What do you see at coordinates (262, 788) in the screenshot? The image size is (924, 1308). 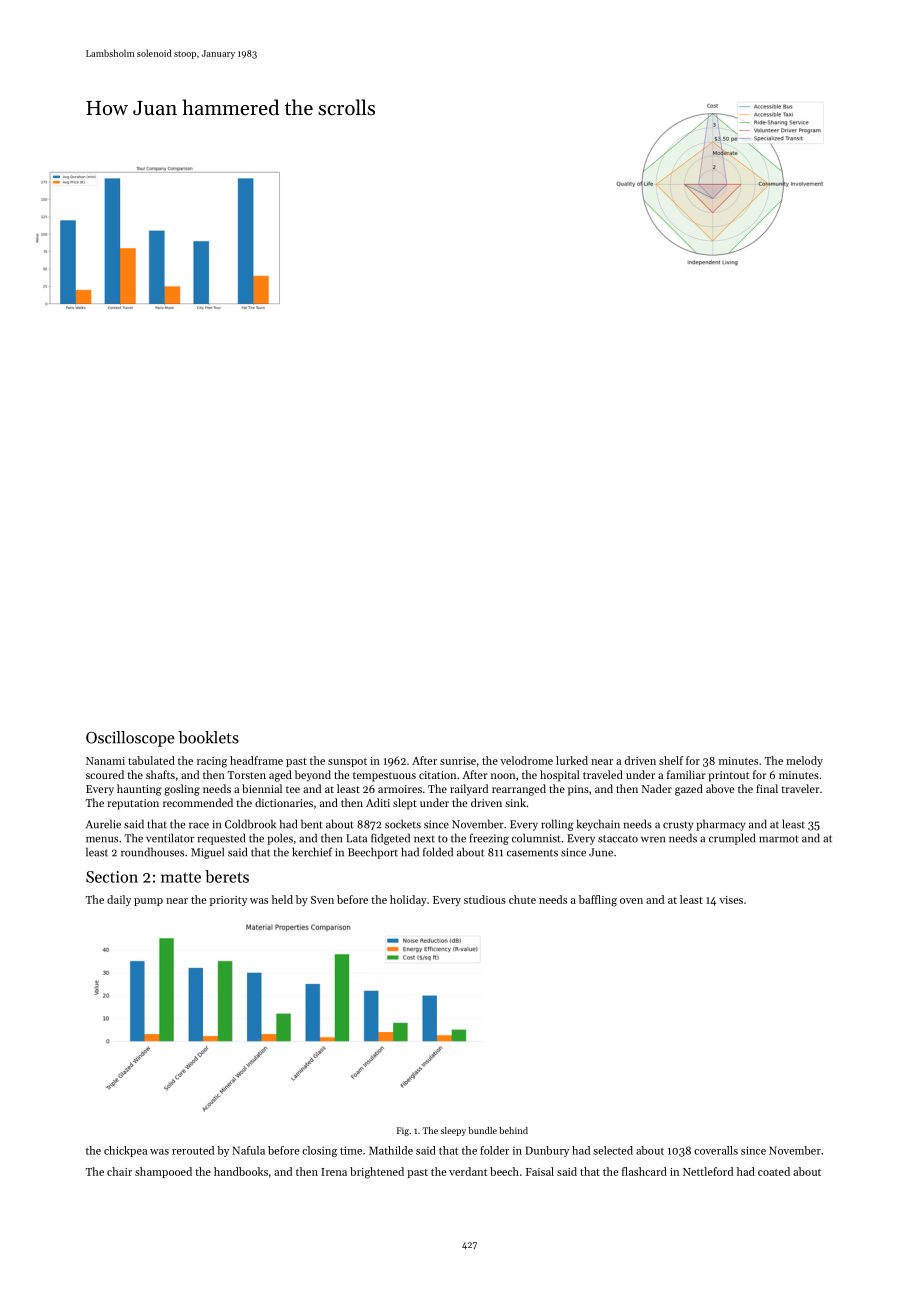 I see `biennial` at bounding box center [262, 788].
